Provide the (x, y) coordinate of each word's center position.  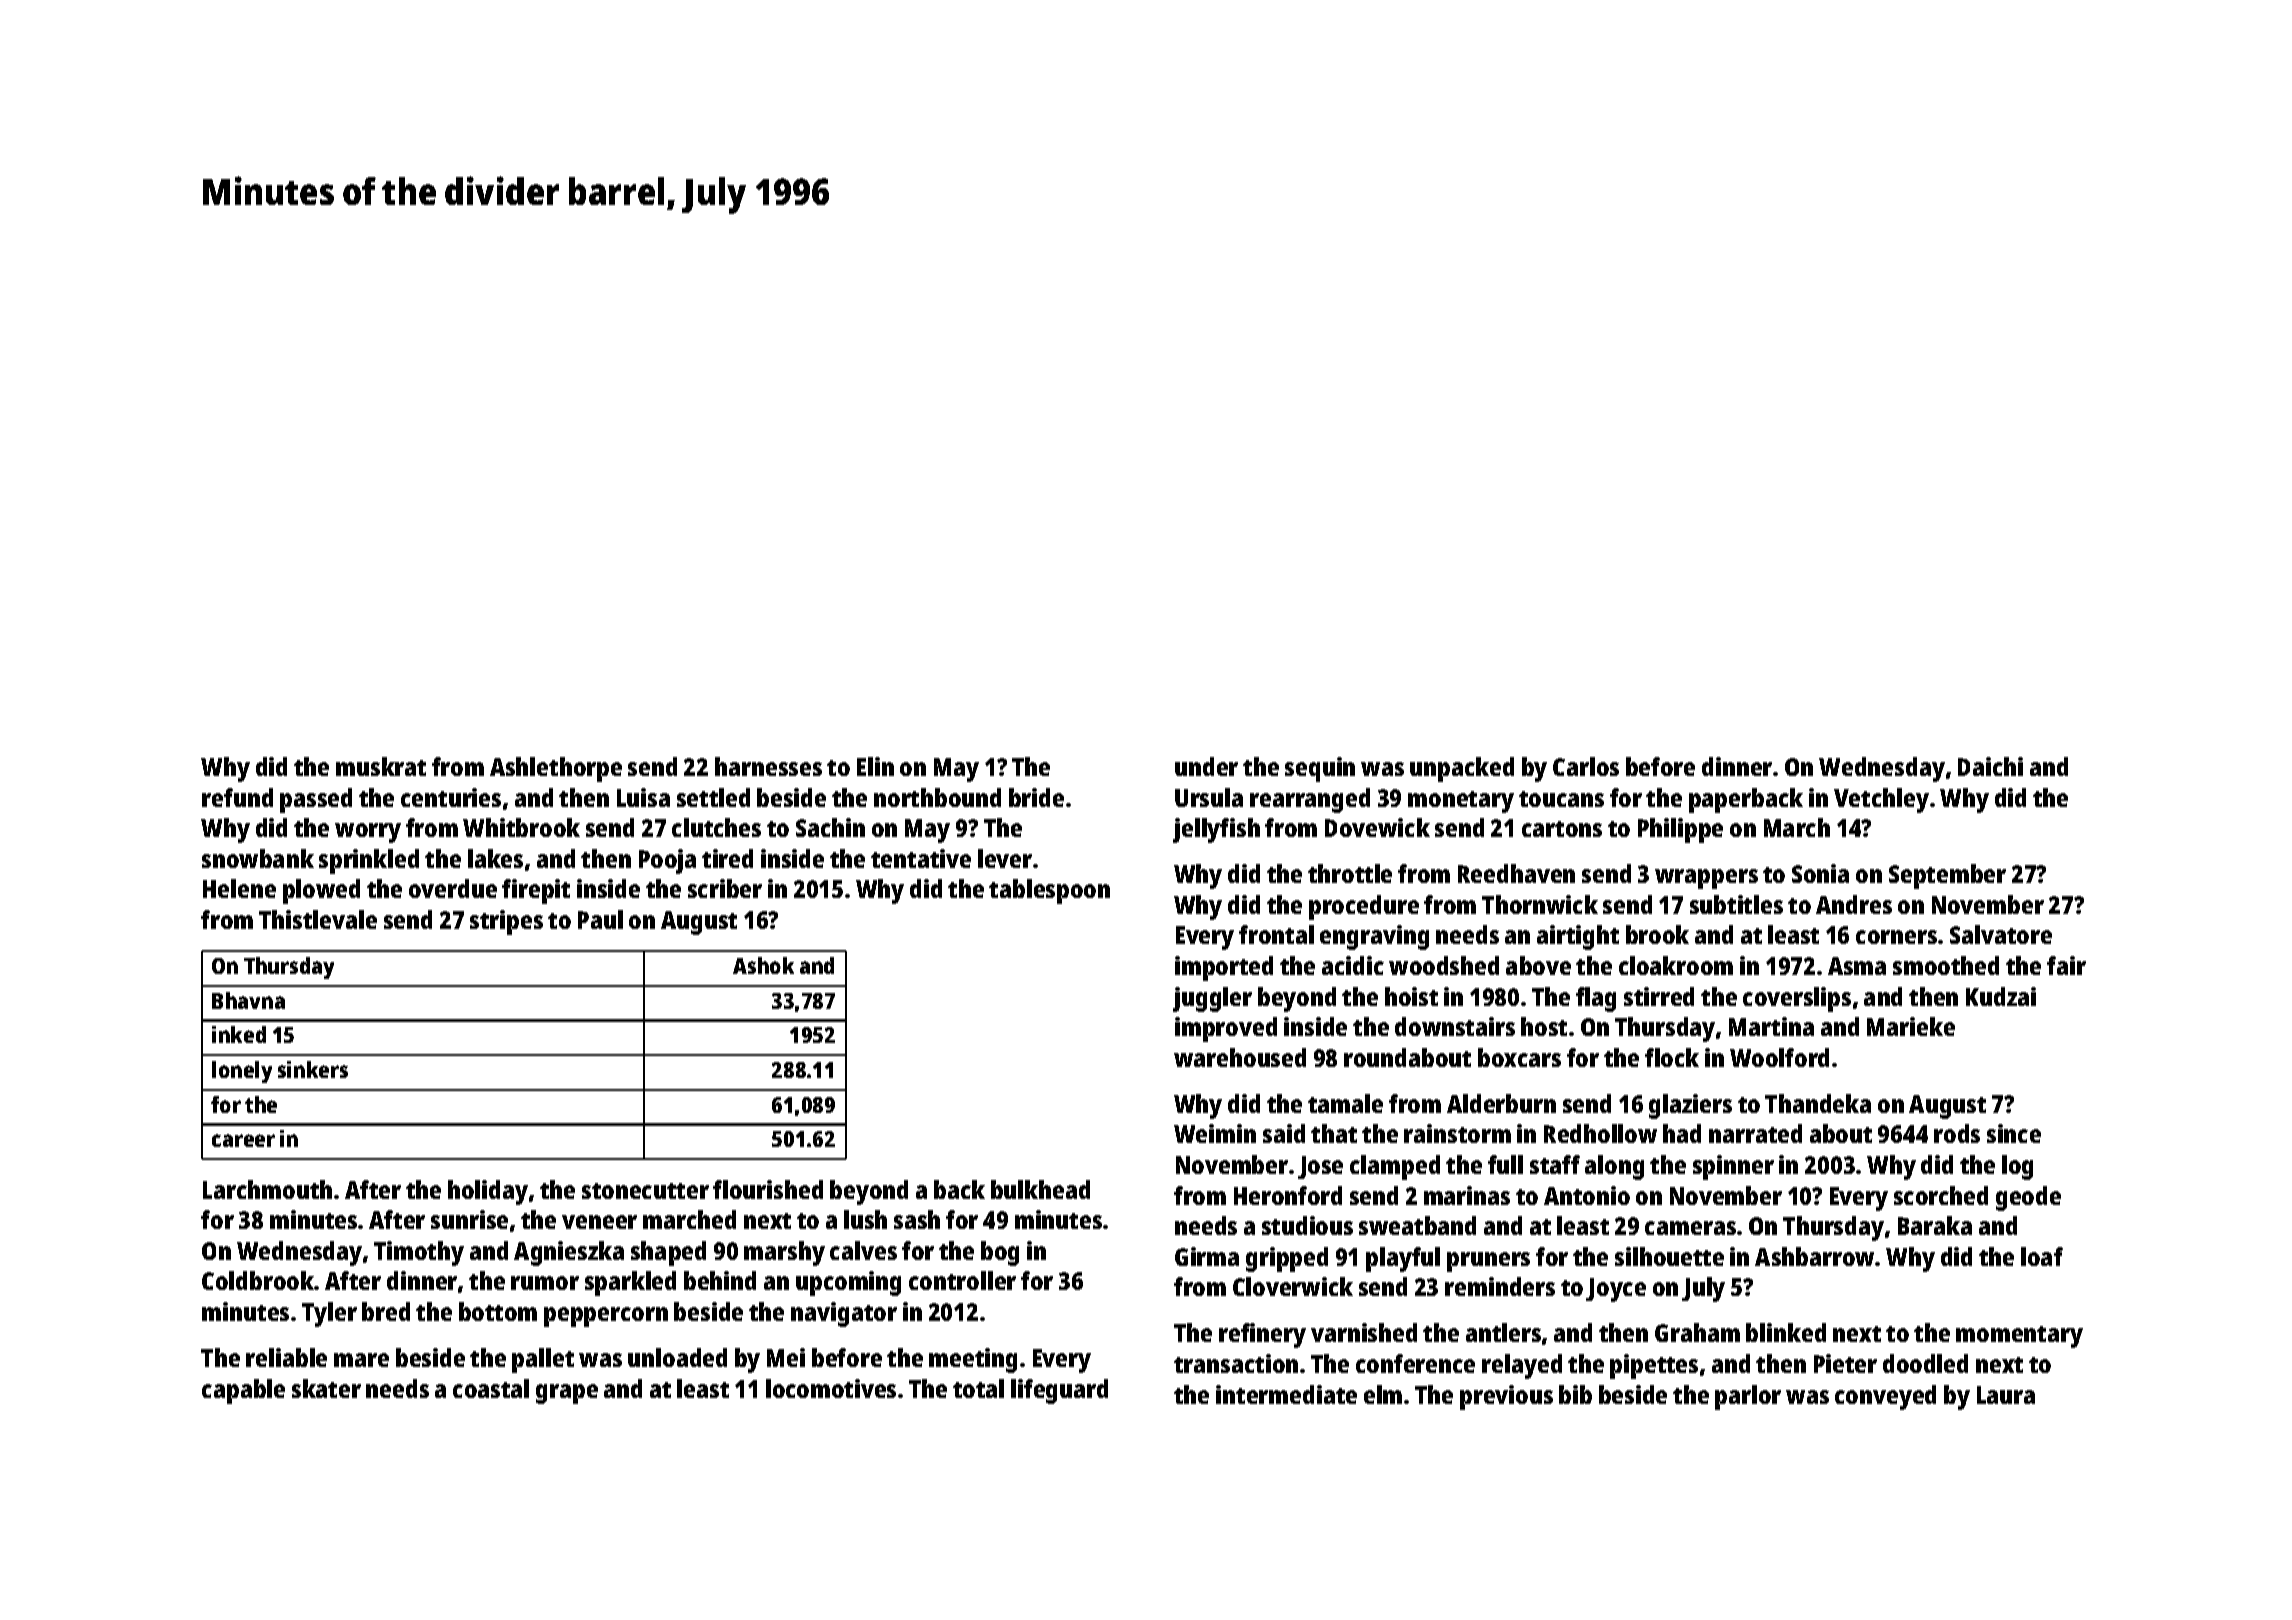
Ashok (763, 965)
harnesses (768, 766)
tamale (1345, 1103)
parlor (1748, 1397)
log (2017, 1167)
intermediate (1286, 1394)
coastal (491, 1388)
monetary (1461, 802)
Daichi (1990, 766)
